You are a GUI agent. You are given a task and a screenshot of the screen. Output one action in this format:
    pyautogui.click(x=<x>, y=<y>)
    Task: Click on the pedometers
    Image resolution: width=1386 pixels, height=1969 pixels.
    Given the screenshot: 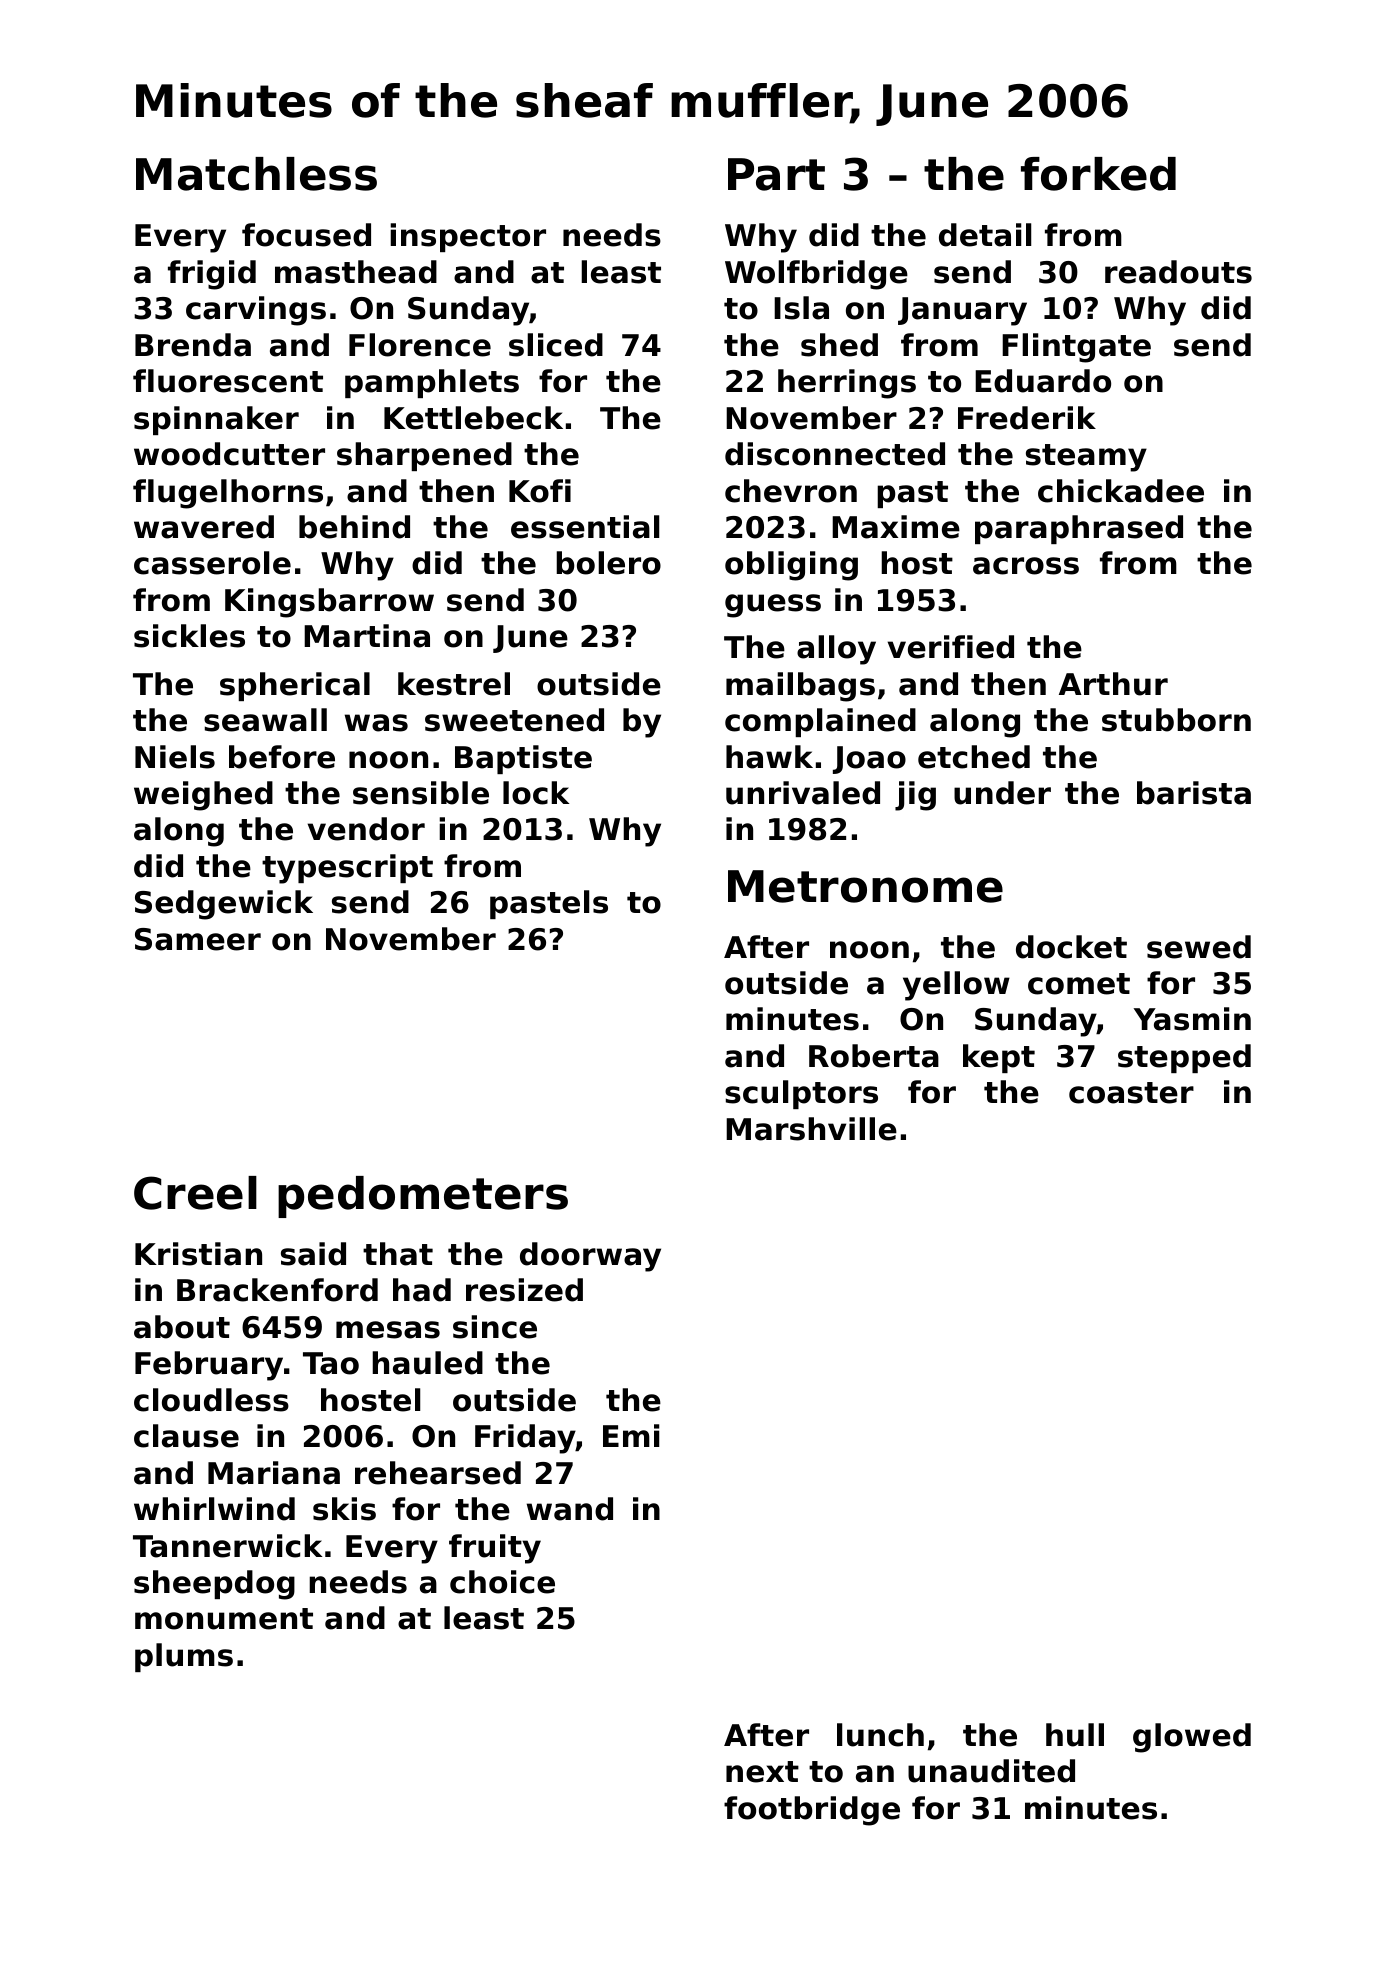 What is the action you would take?
    pyautogui.click(x=423, y=1197)
